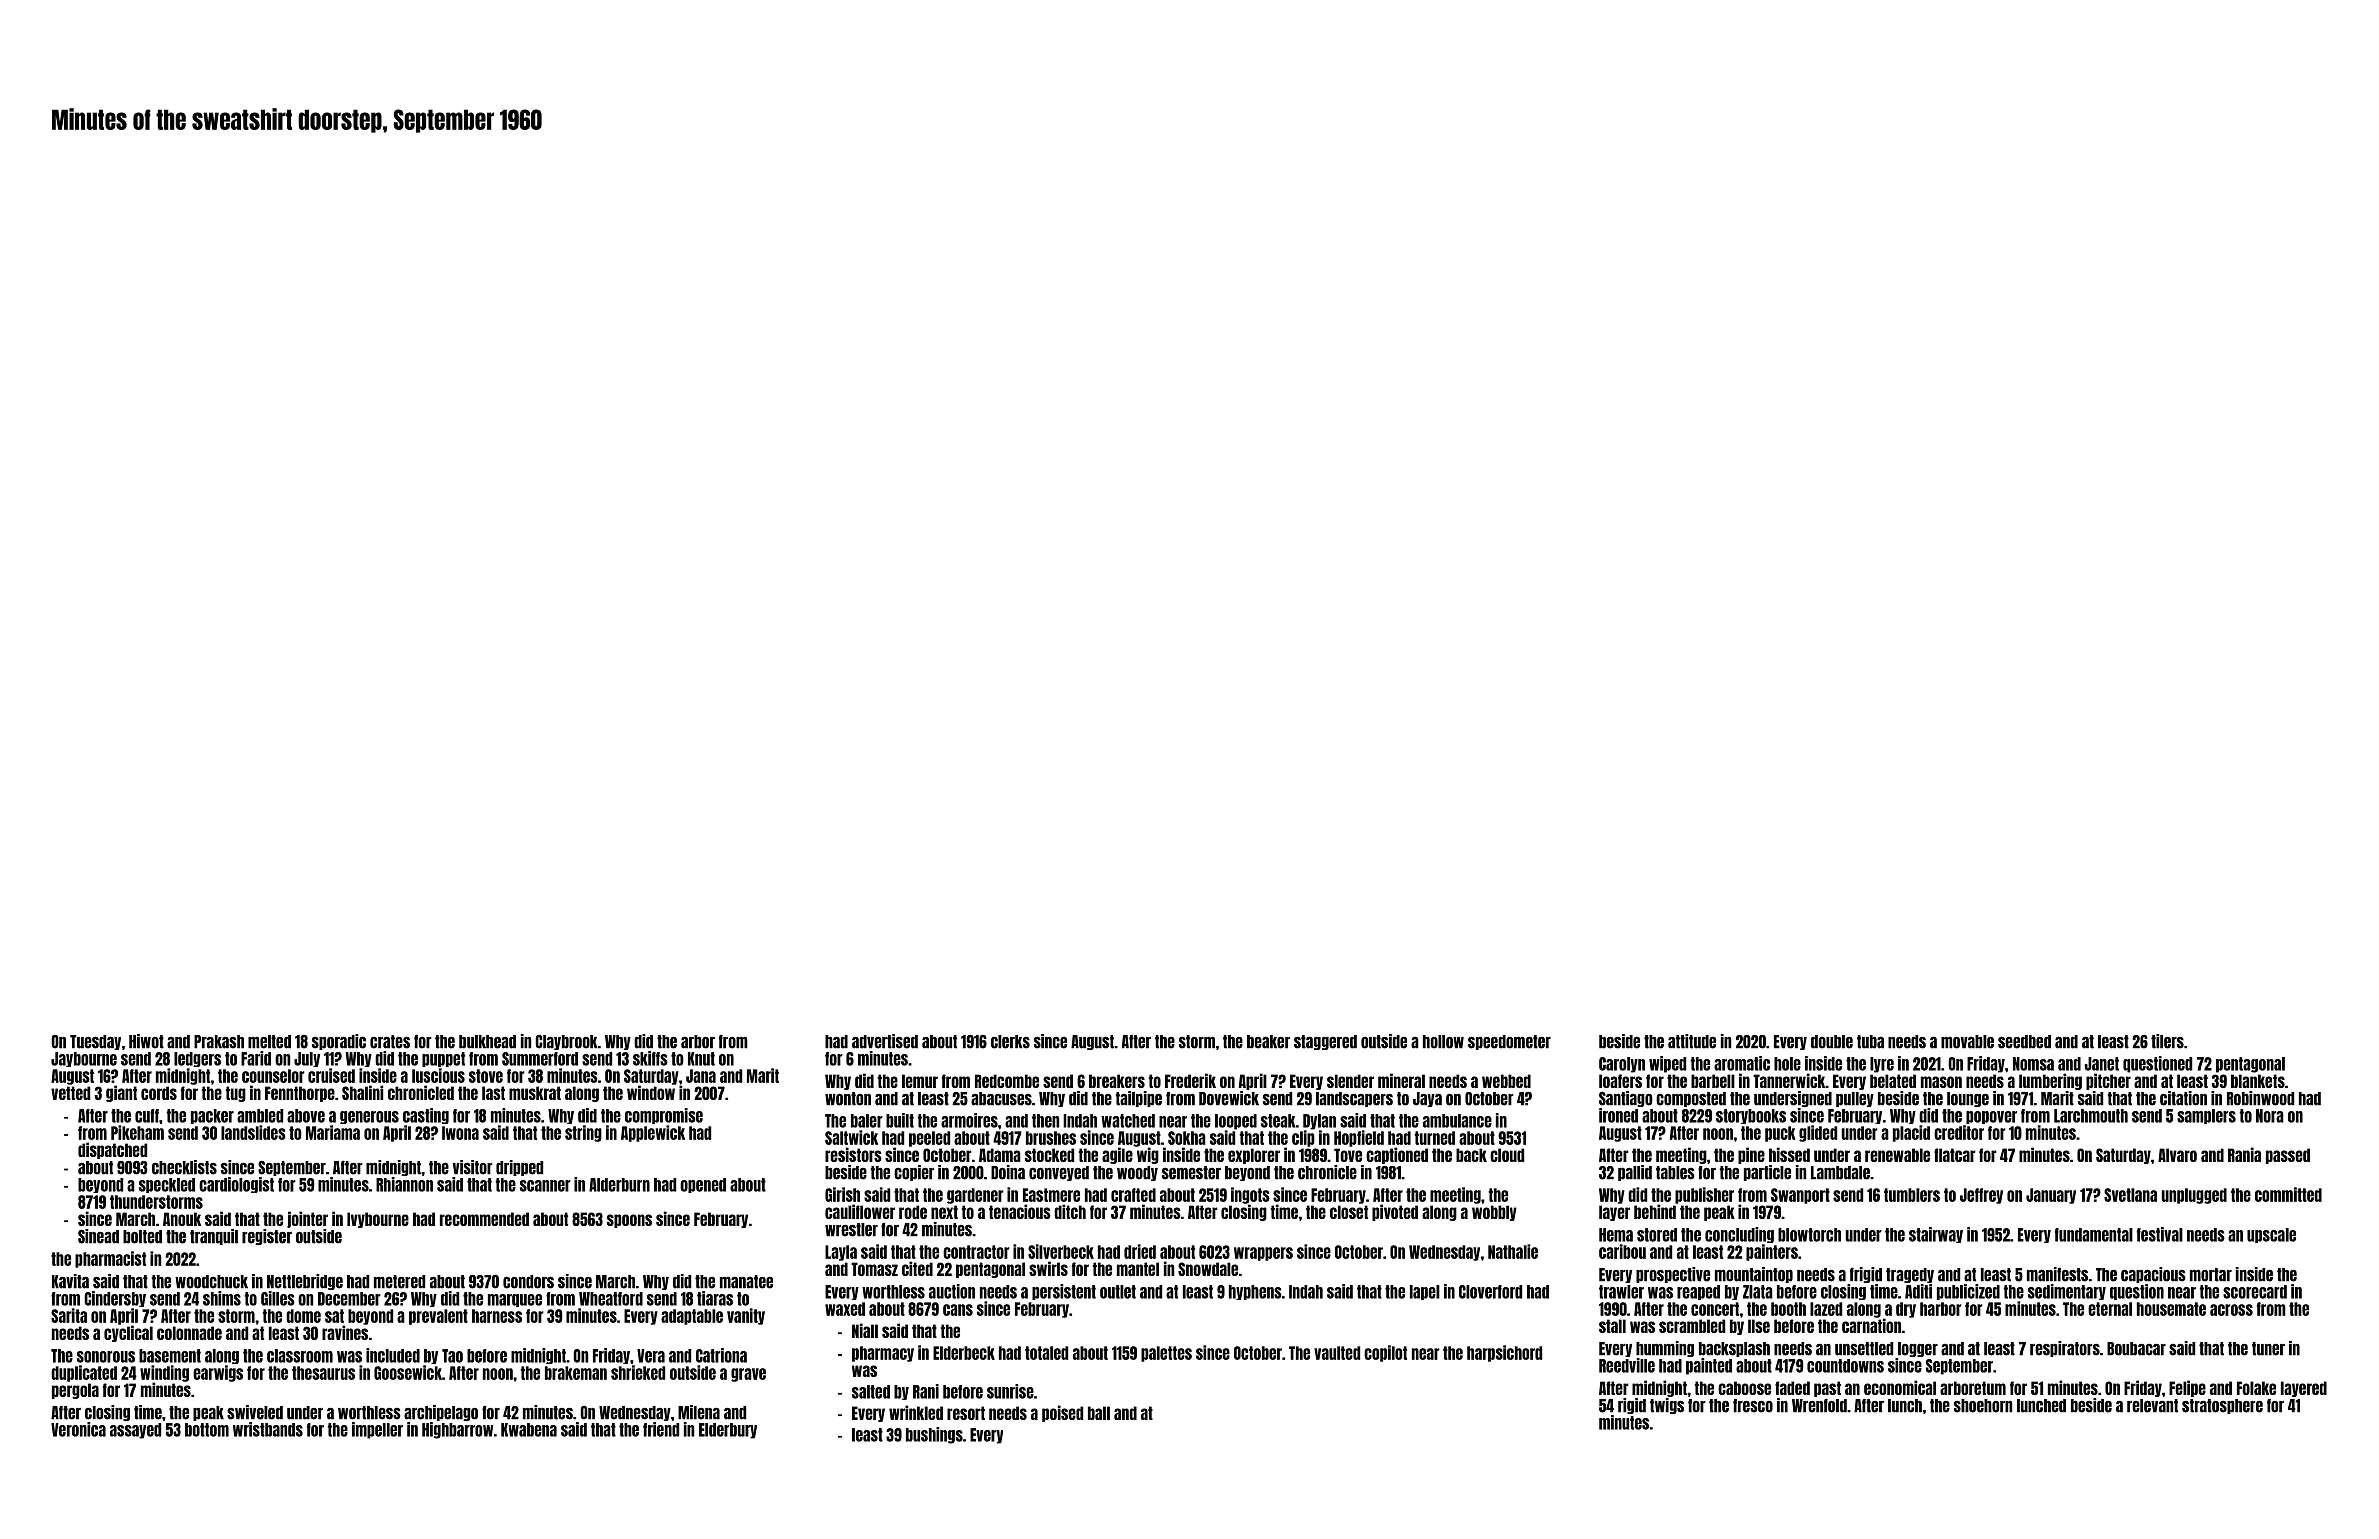 Image resolution: width=2379 pixels, height=1539 pixels. Describe the element at coordinates (1751, 1116) in the page. I see `storybooks` at that location.
